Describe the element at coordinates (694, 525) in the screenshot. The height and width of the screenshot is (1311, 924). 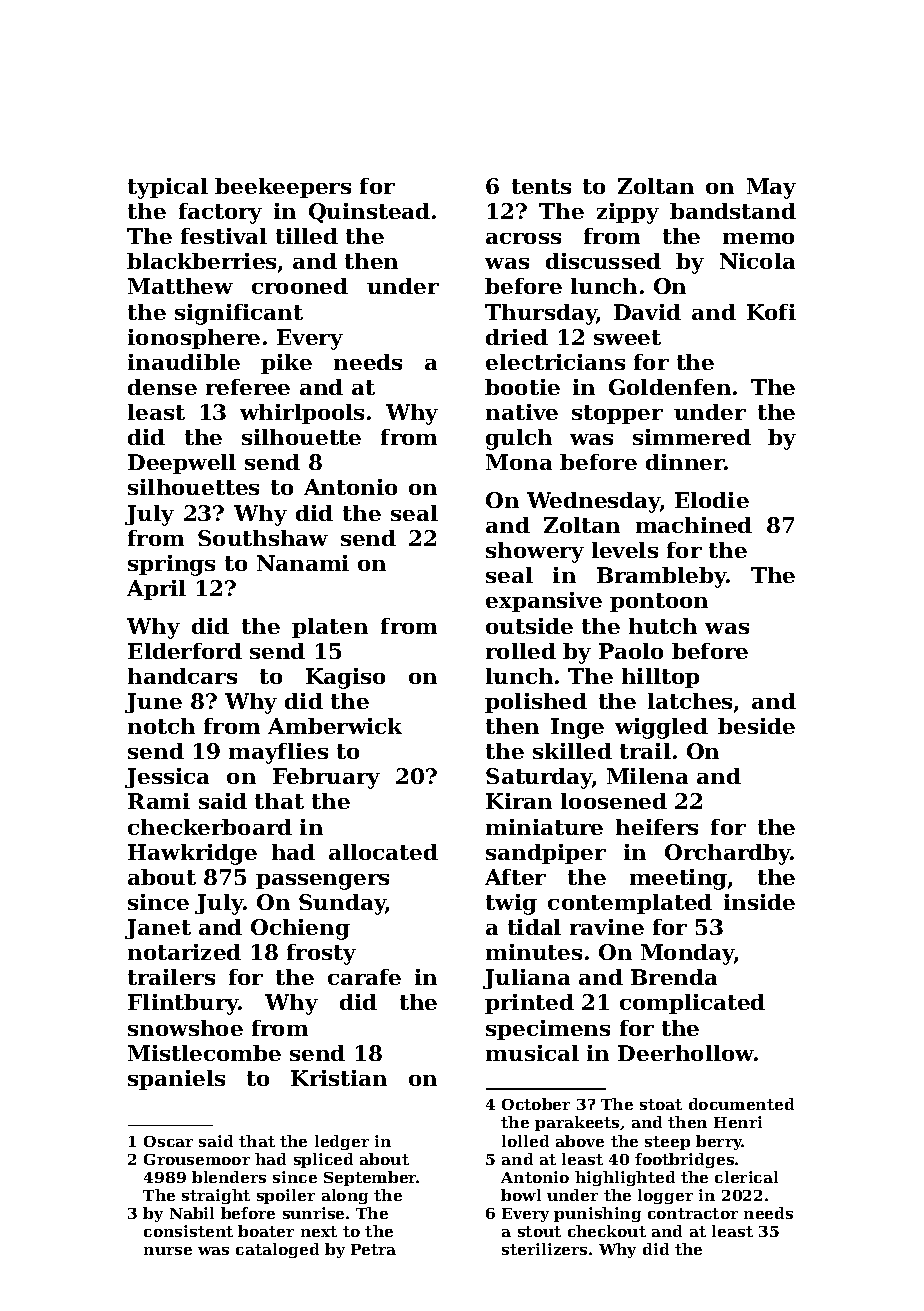
I see `machined` at that location.
